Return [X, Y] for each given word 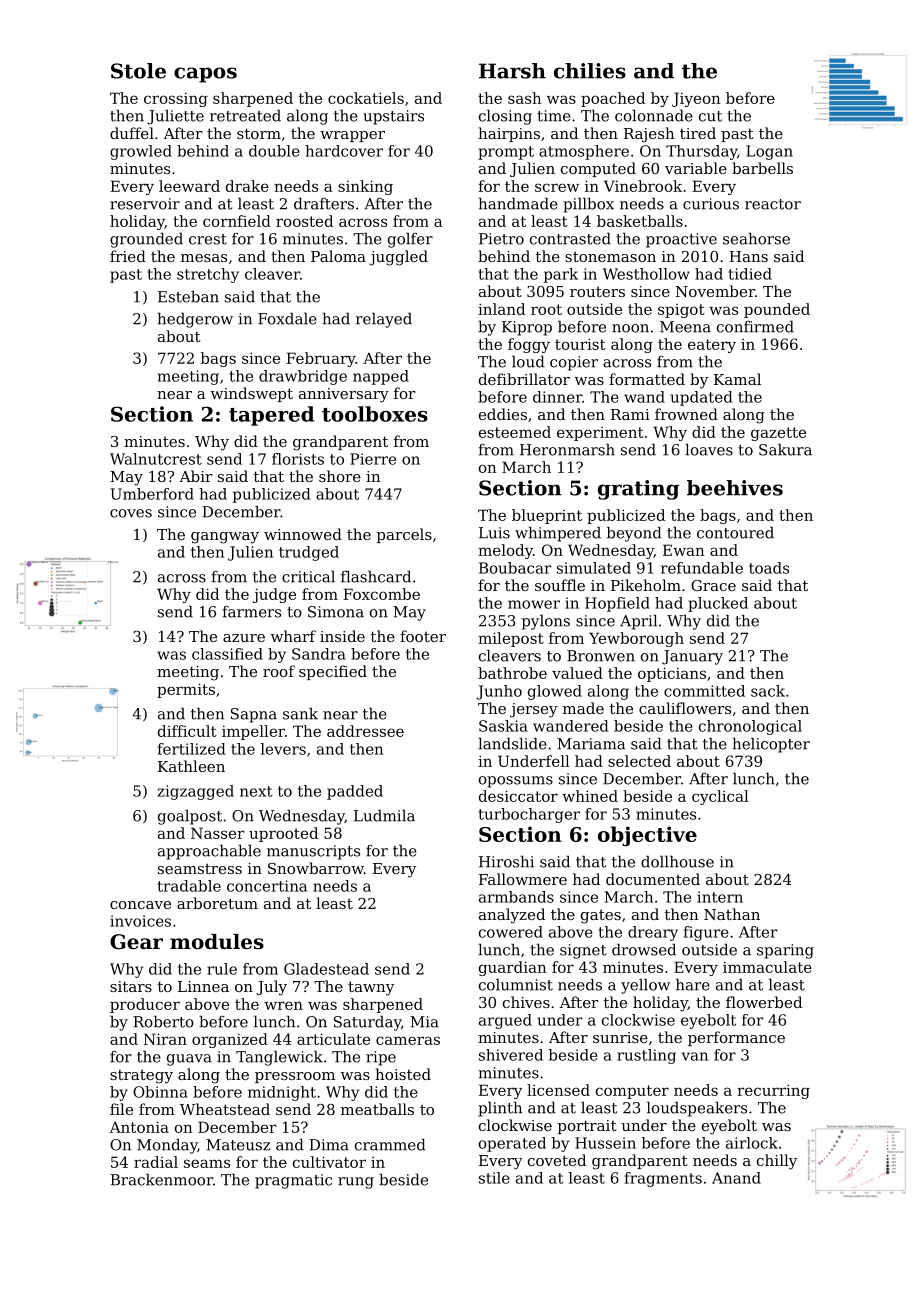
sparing [785, 951]
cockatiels [366, 98]
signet [583, 951]
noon [630, 328]
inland [501, 309]
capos [205, 75]
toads [769, 568]
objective [647, 836]
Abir [195, 476]
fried [128, 256]
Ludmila [384, 815]
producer [145, 1005]
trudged [309, 553]
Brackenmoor [161, 1179]
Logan [769, 152]
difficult [187, 731]
